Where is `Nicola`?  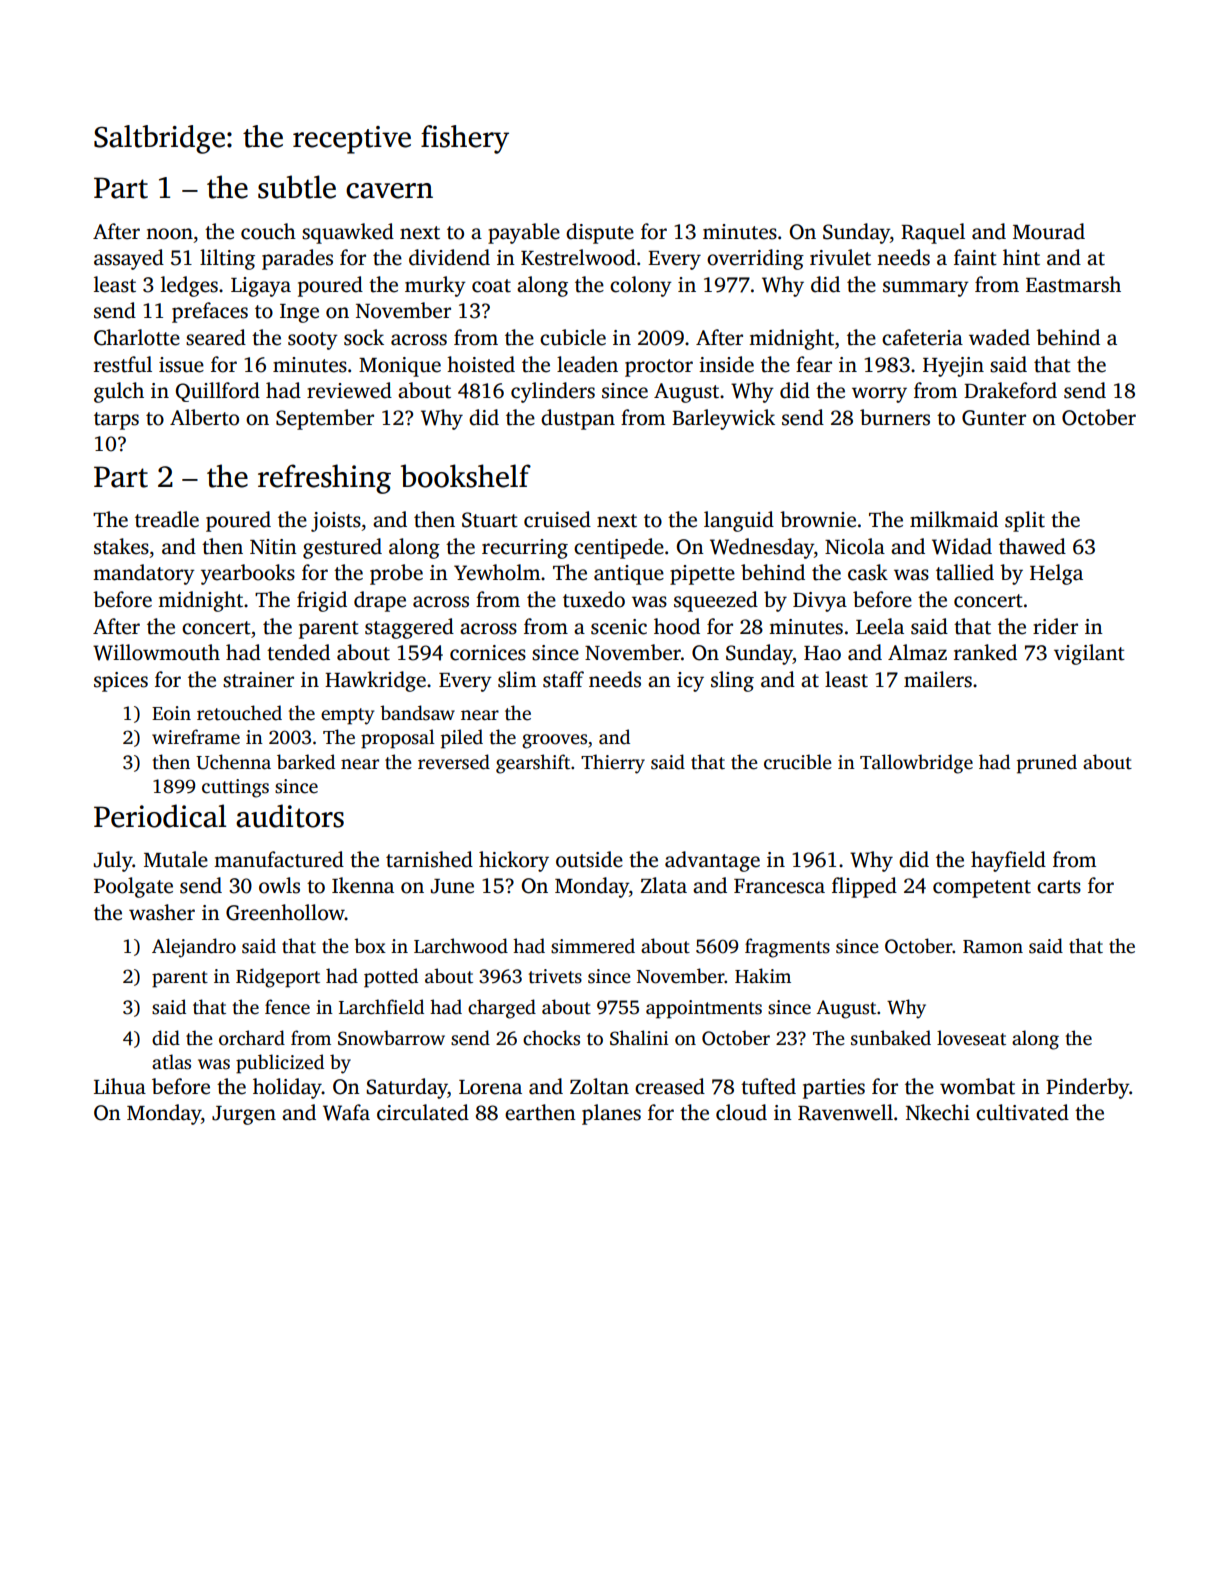 Nicola is located at coordinates (855, 546).
